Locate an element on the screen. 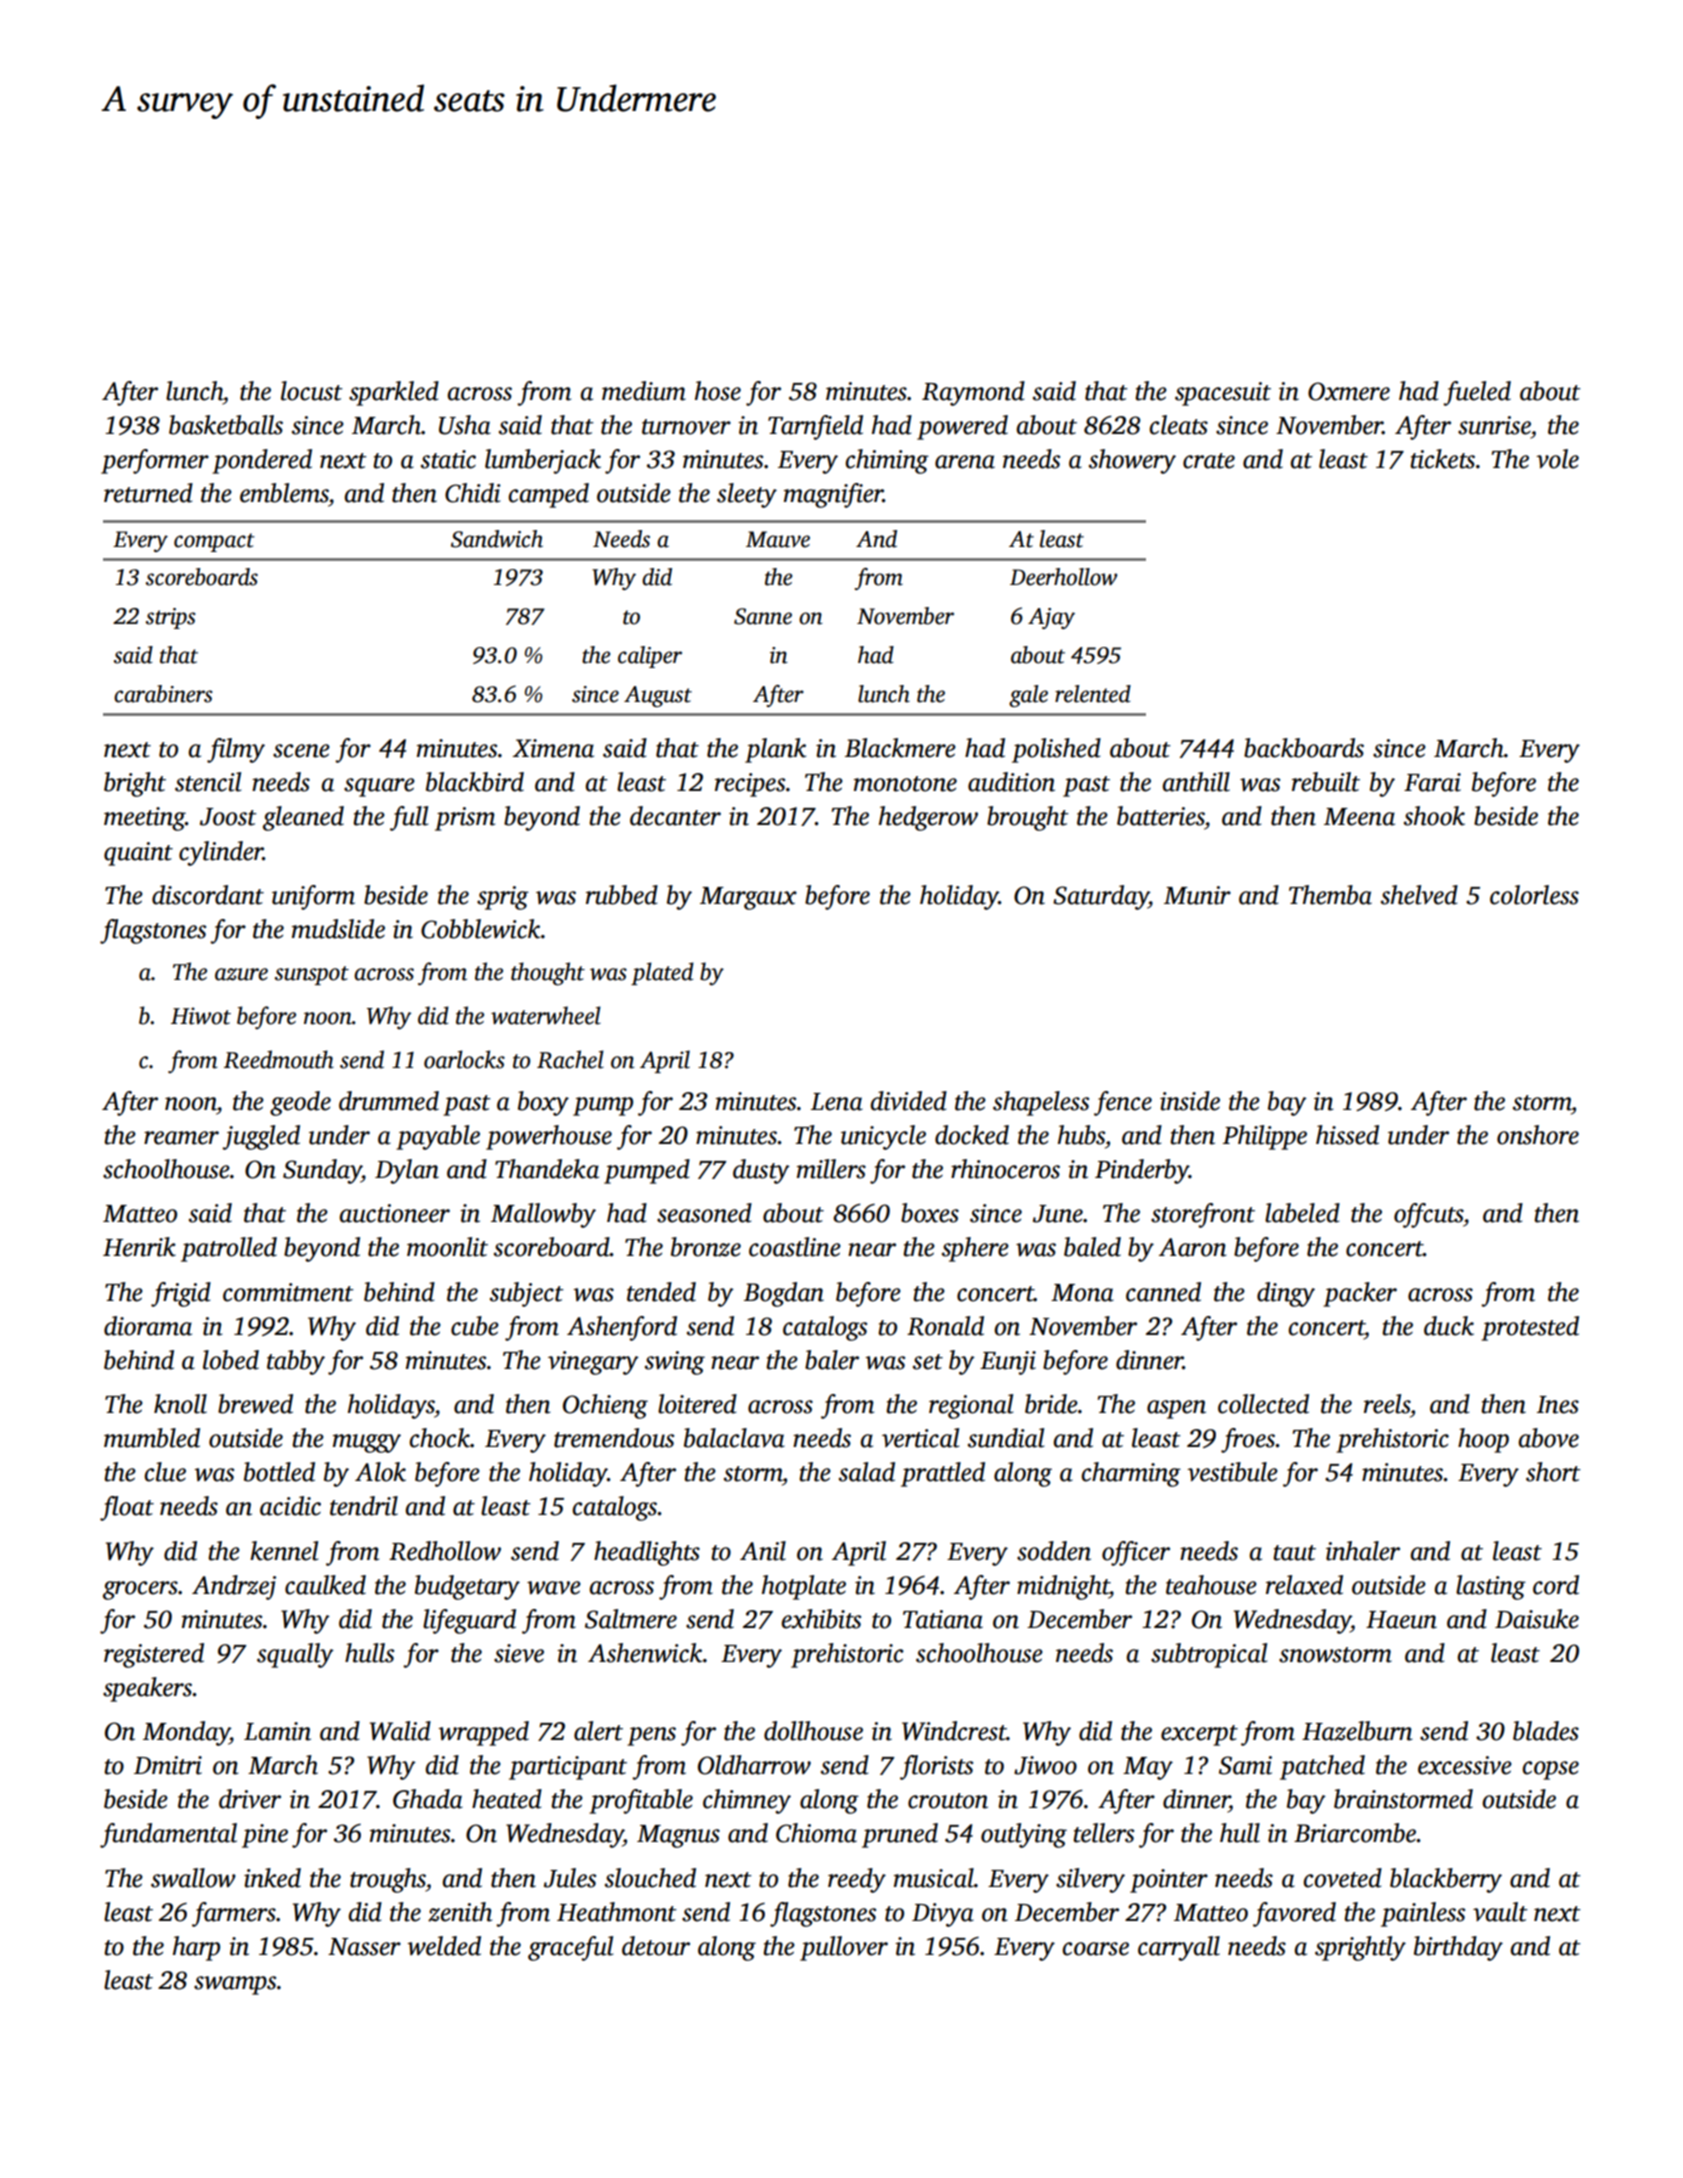  Redhollow is located at coordinates (445, 1551).
